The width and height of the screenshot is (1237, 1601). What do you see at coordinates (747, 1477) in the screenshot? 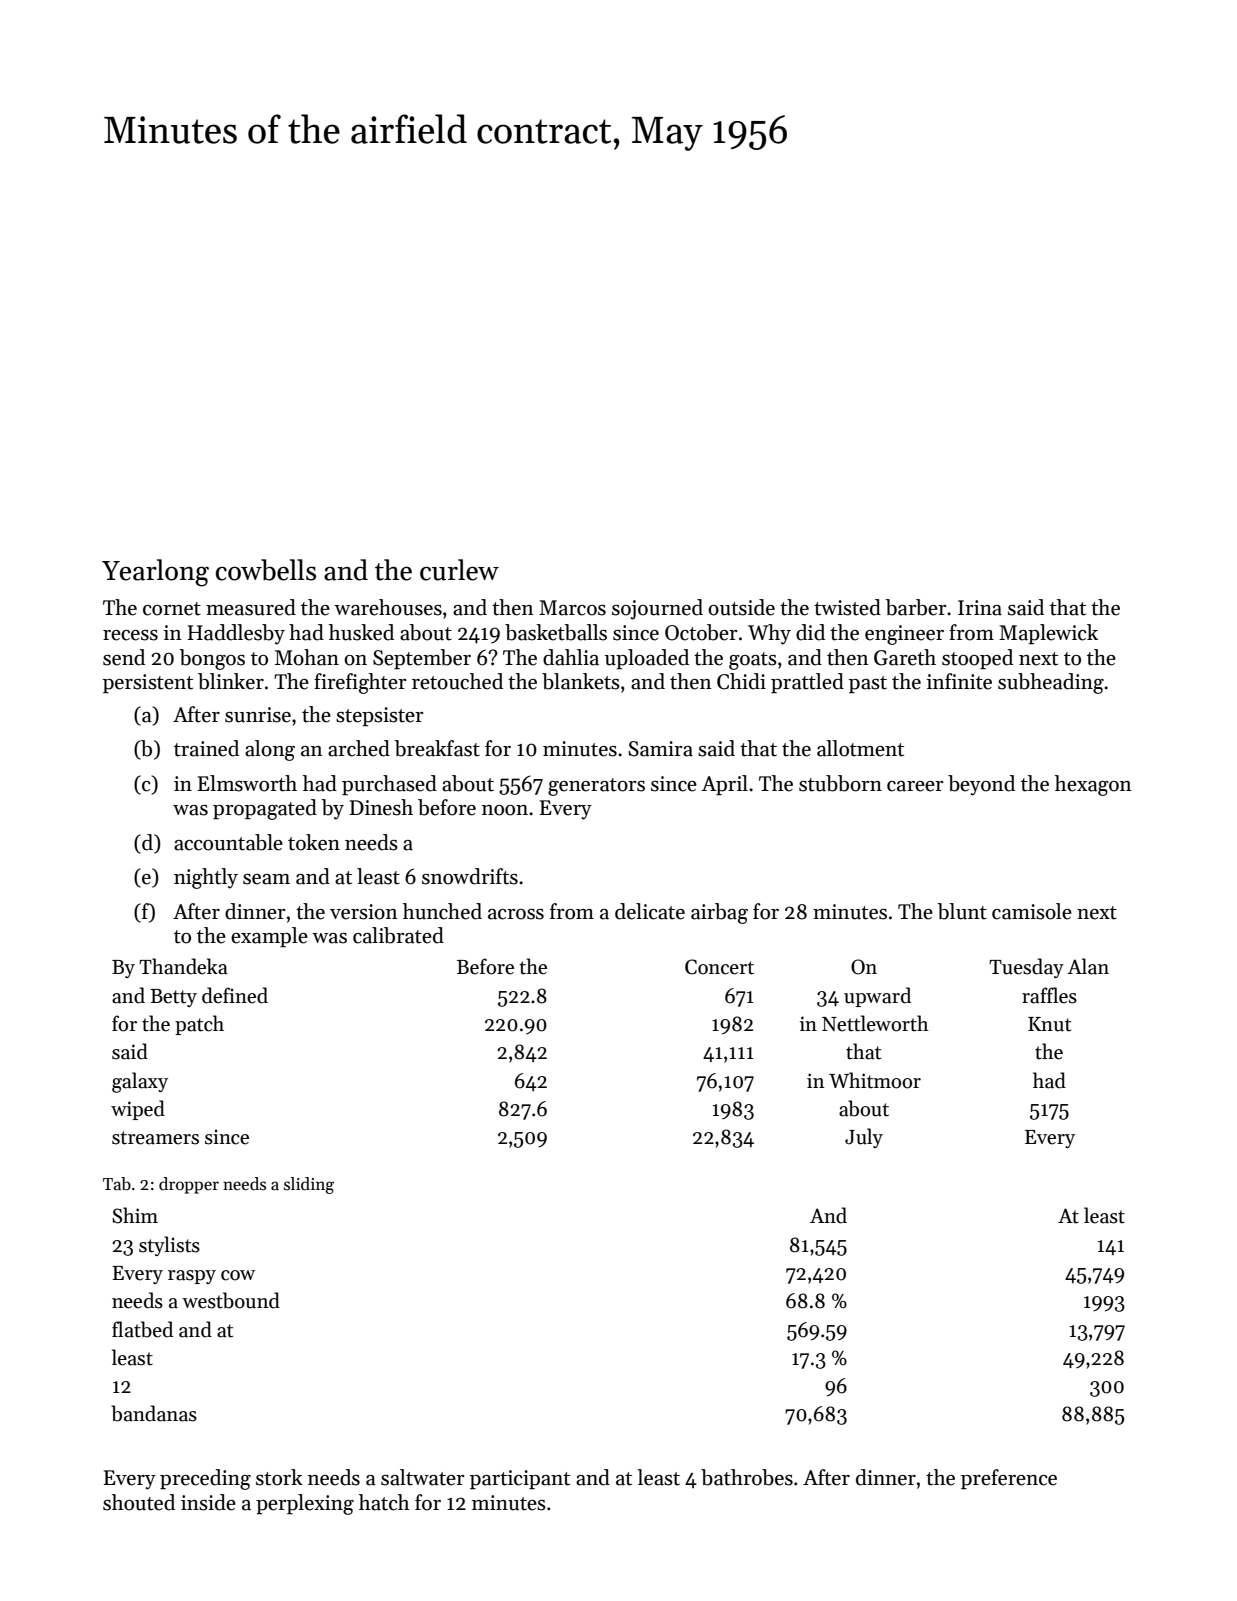
I see `bathrobes` at bounding box center [747, 1477].
